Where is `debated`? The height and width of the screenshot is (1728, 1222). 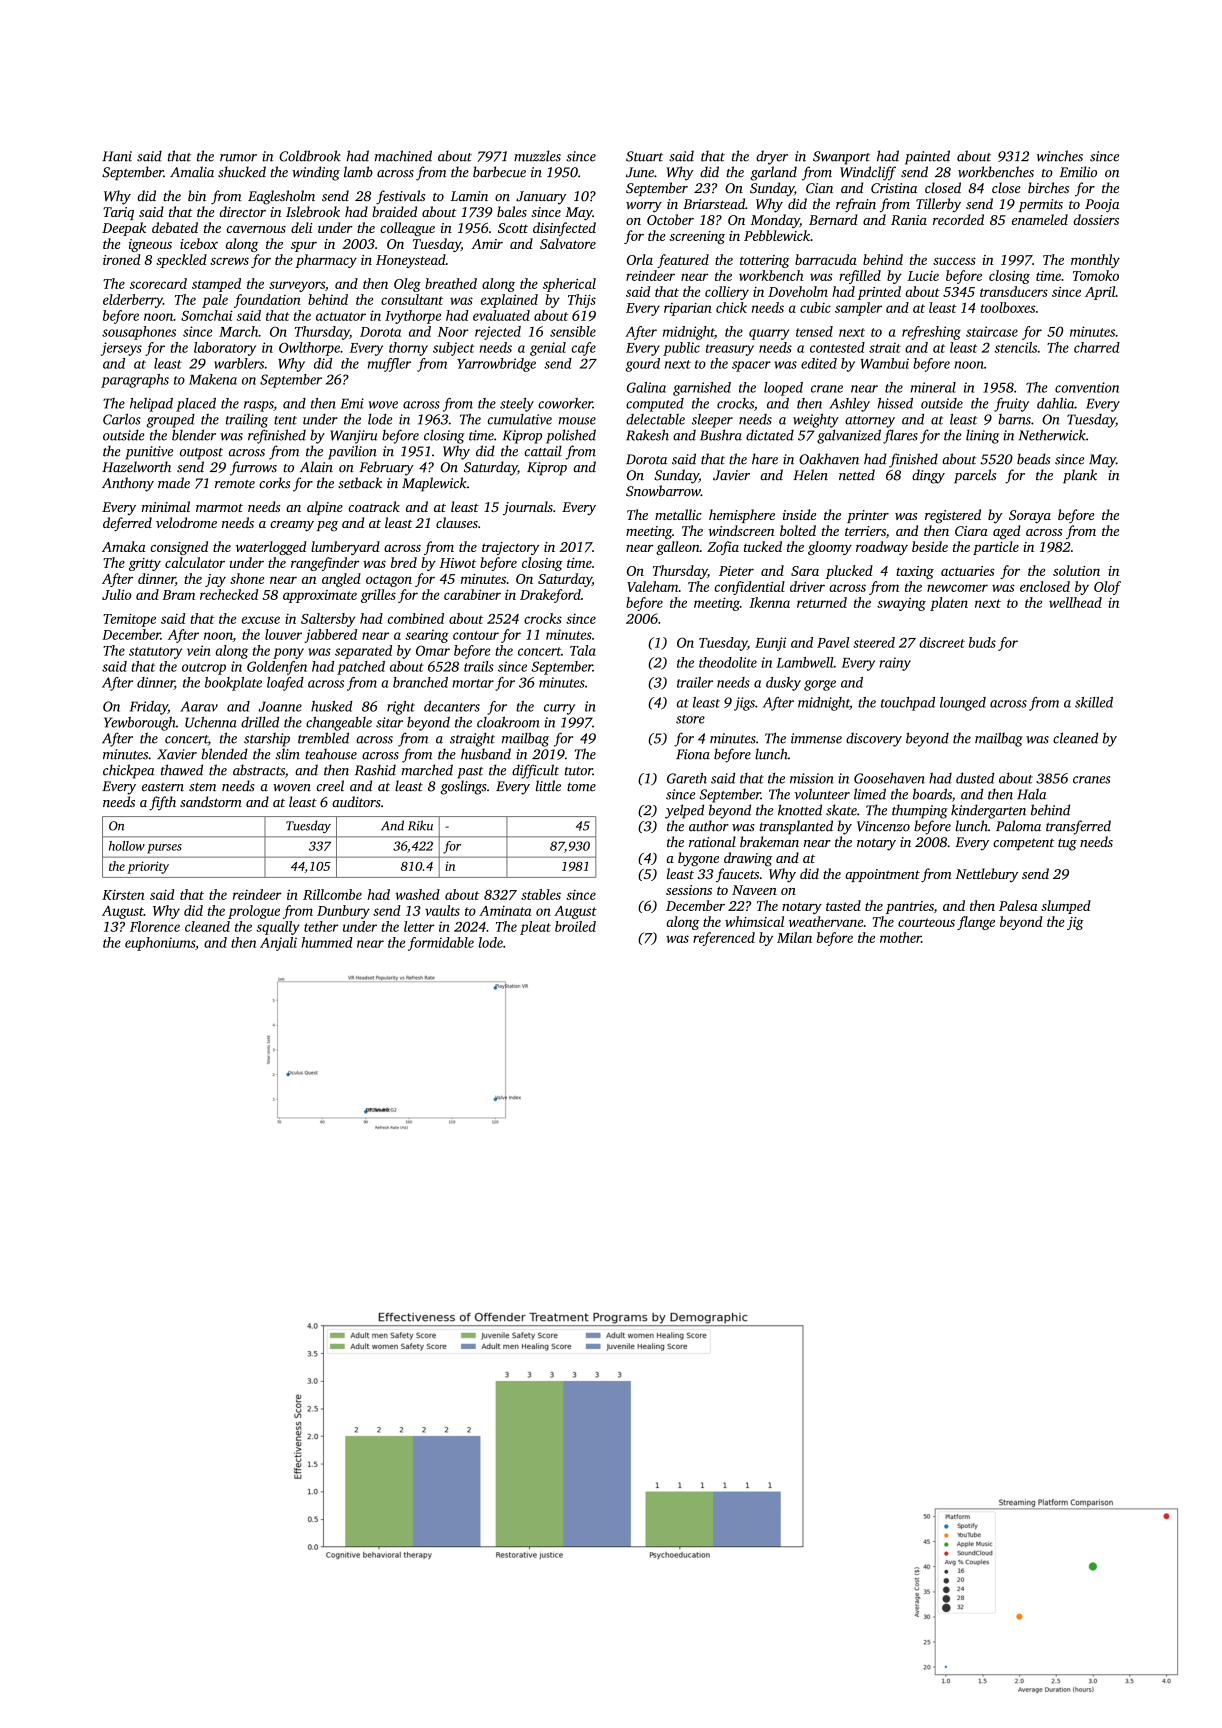
debated is located at coordinates (175, 227).
